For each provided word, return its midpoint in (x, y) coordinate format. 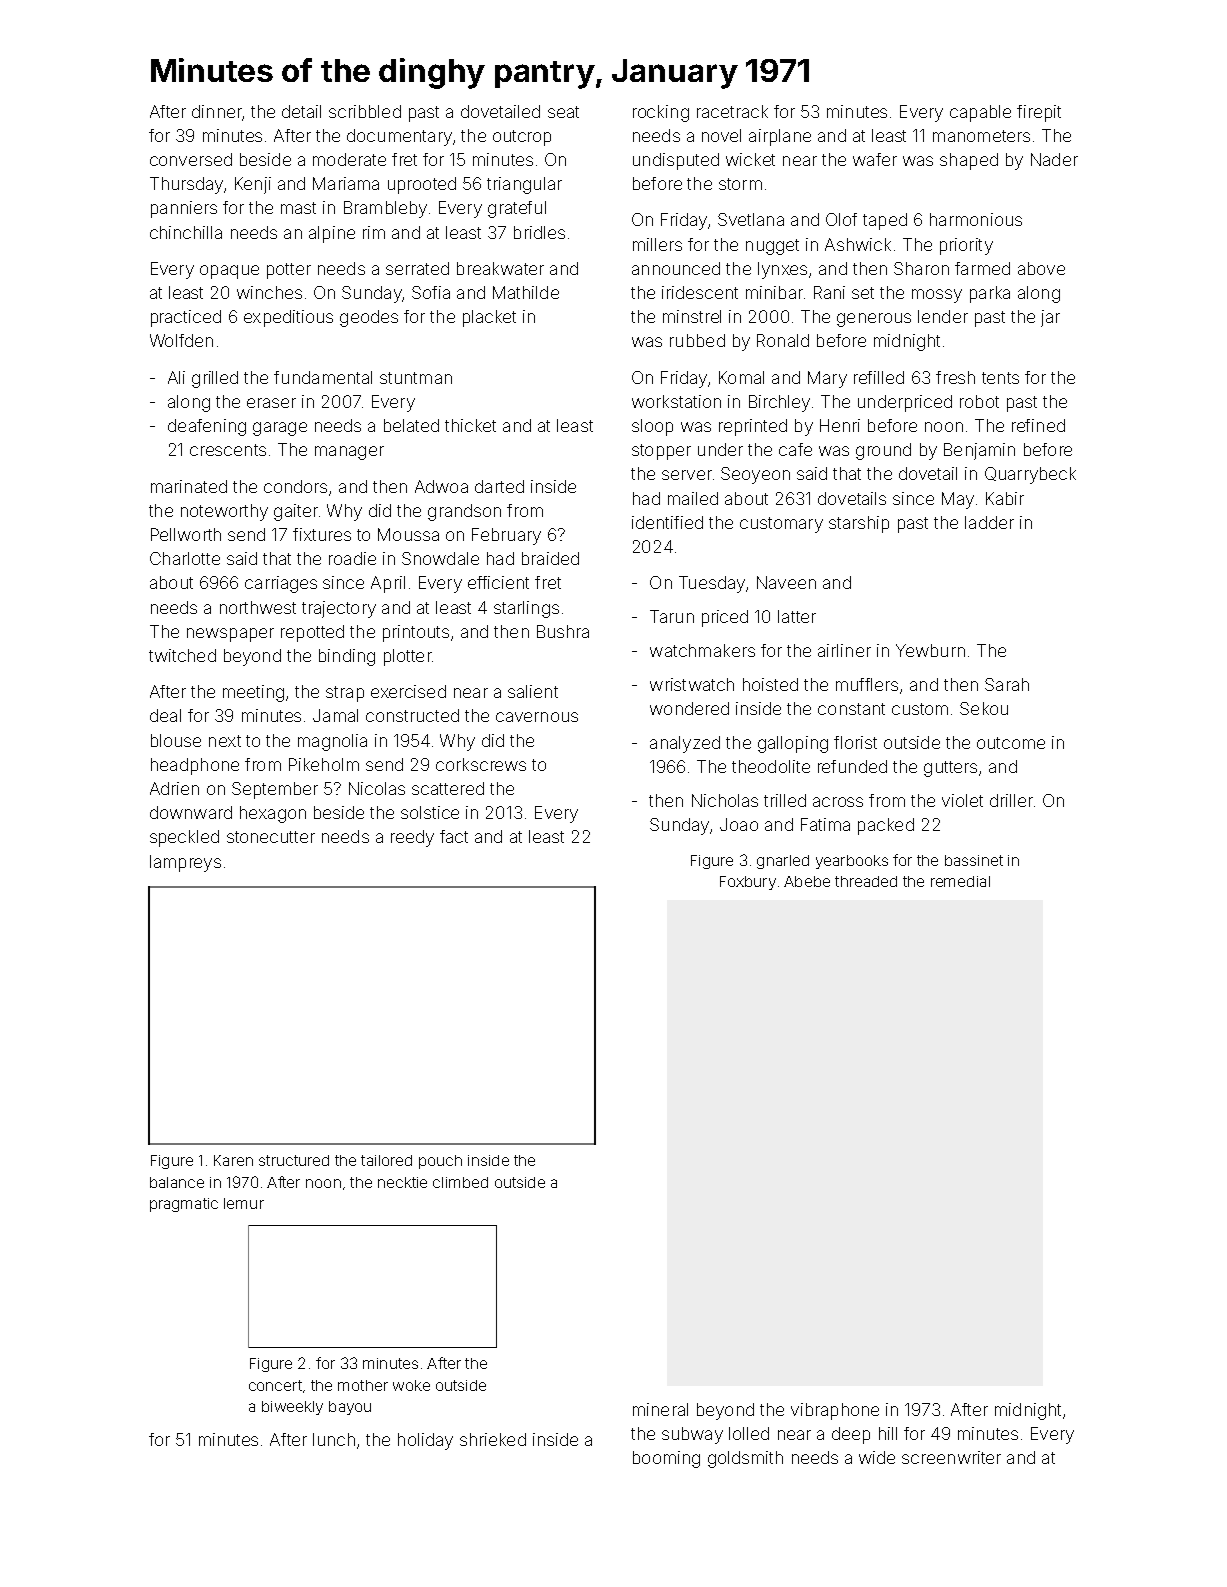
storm (740, 184)
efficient (498, 582)
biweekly (292, 1408)
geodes (369, 318)
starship (859, 524)
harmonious (976, 219)
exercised (408, 691)
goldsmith (745, 1459)
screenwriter (951, 1457)
